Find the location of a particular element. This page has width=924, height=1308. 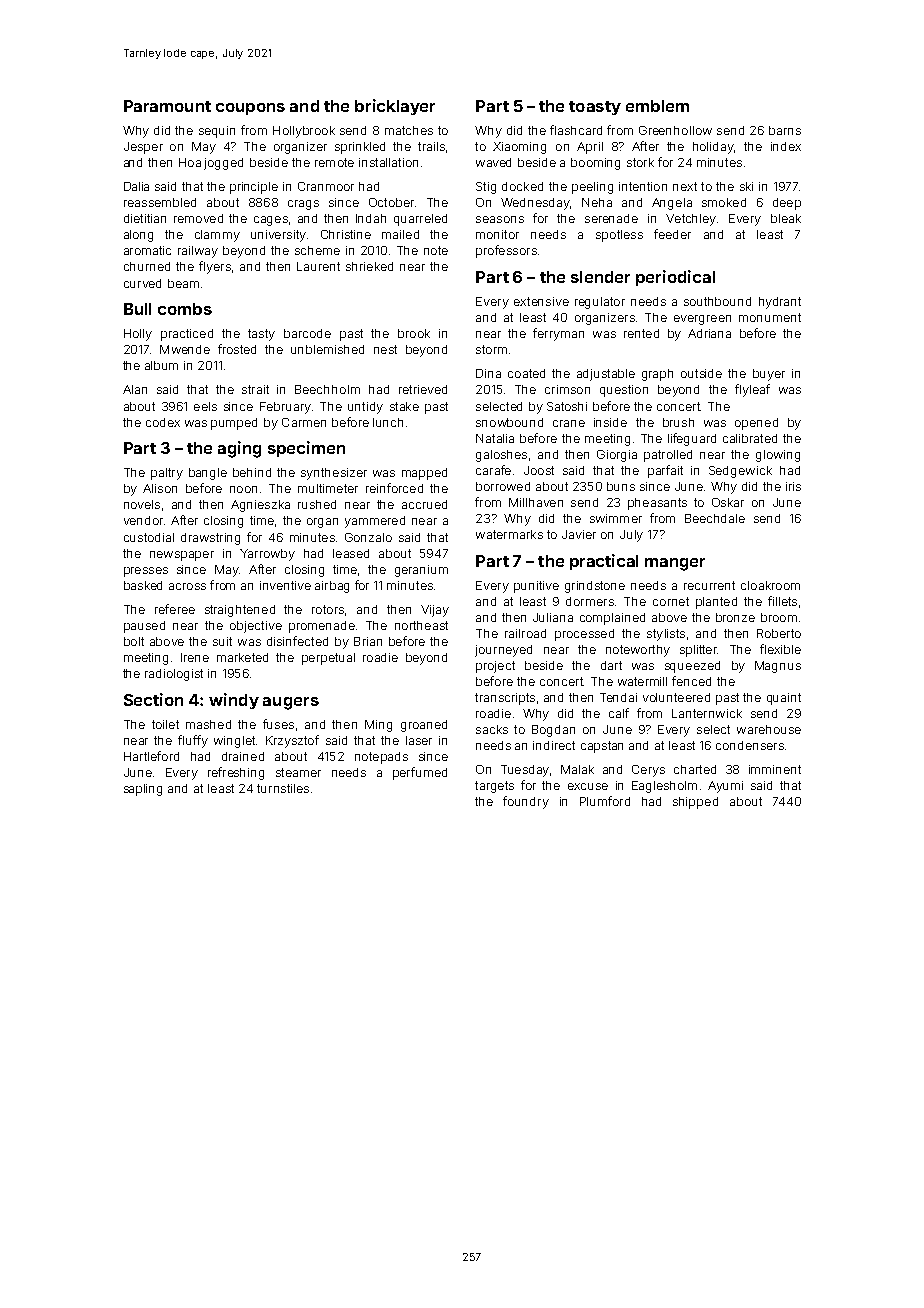

disinfected is located at coordinates (297, 641).
